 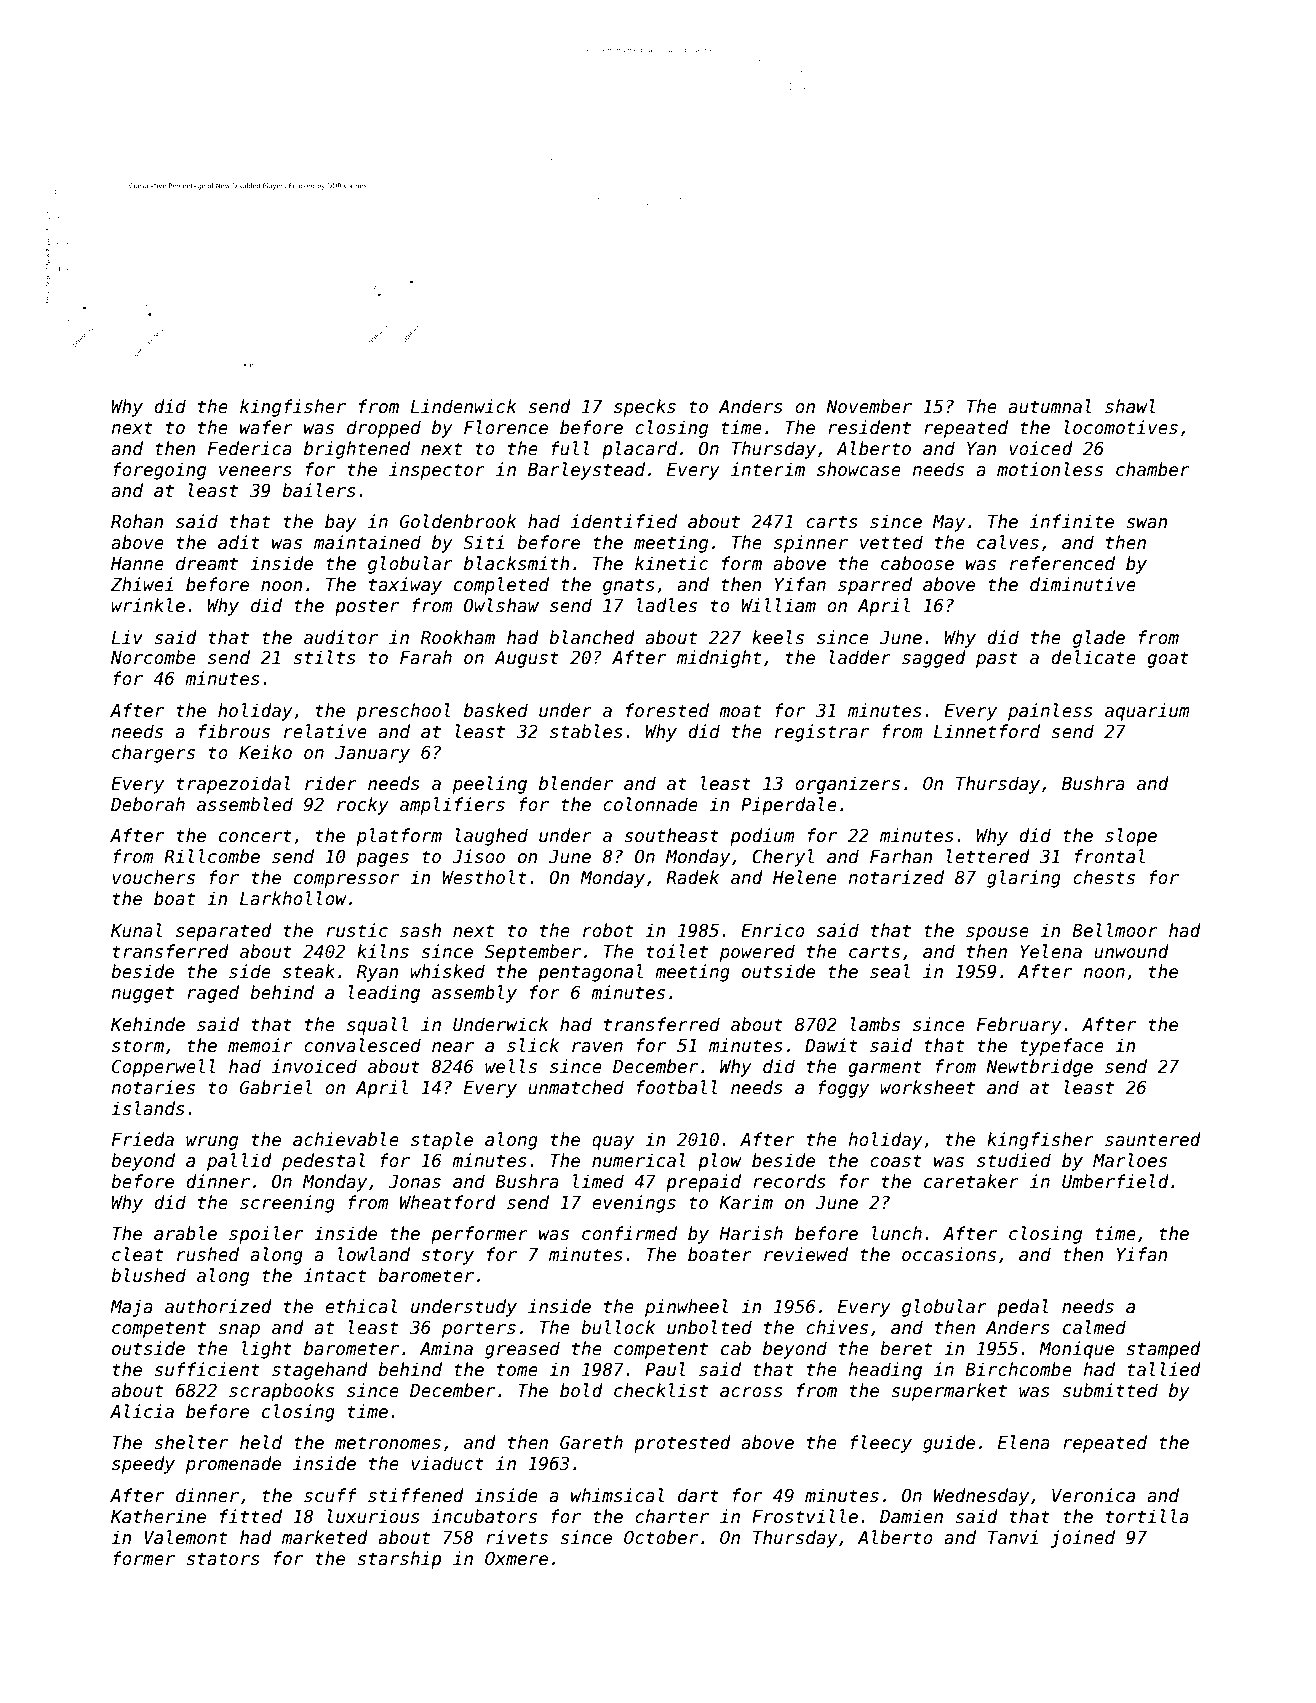 I want to click on toilet, so click(x=677, y=951).
